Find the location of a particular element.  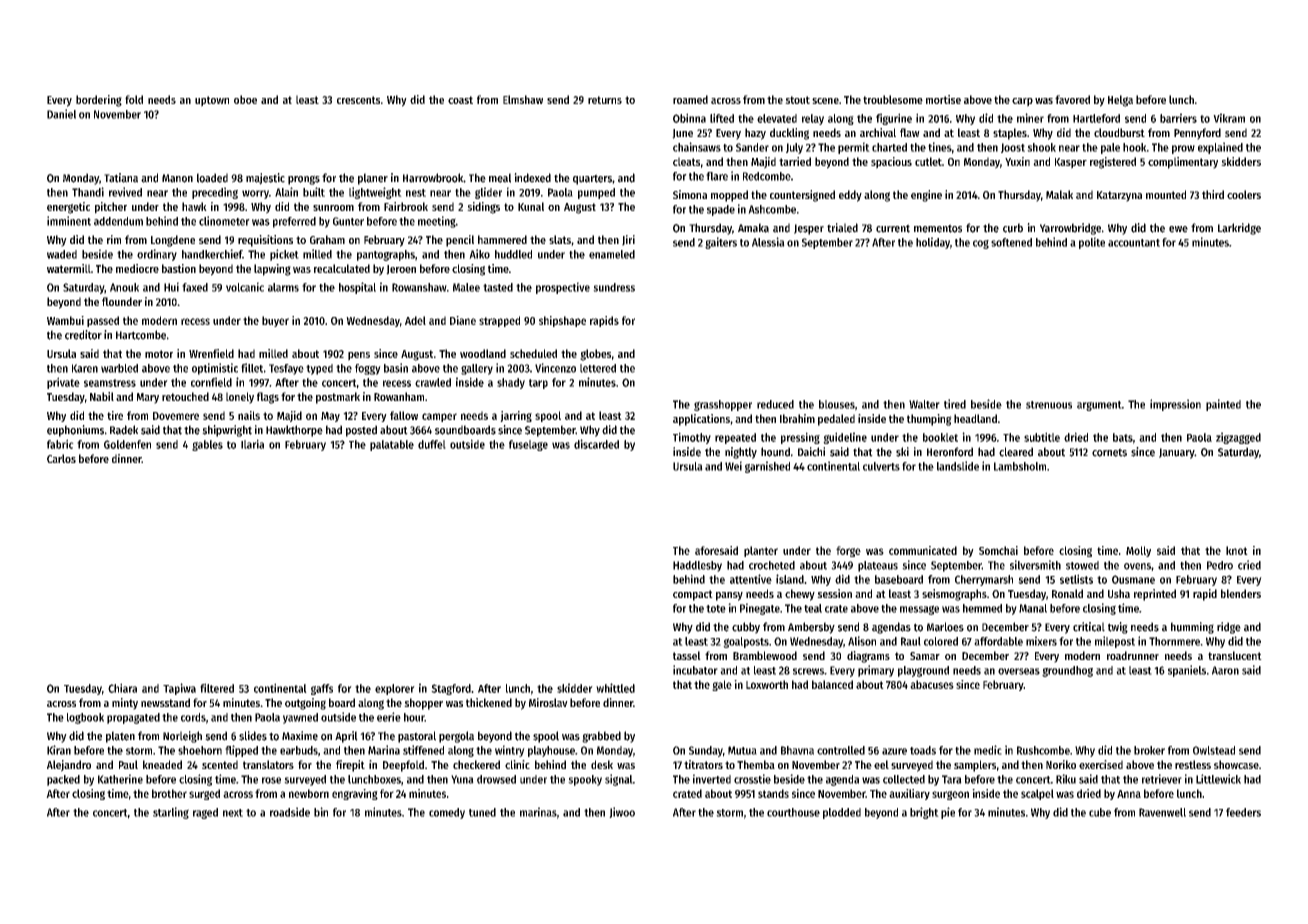

fillet is located at coordinates (252, 368).
